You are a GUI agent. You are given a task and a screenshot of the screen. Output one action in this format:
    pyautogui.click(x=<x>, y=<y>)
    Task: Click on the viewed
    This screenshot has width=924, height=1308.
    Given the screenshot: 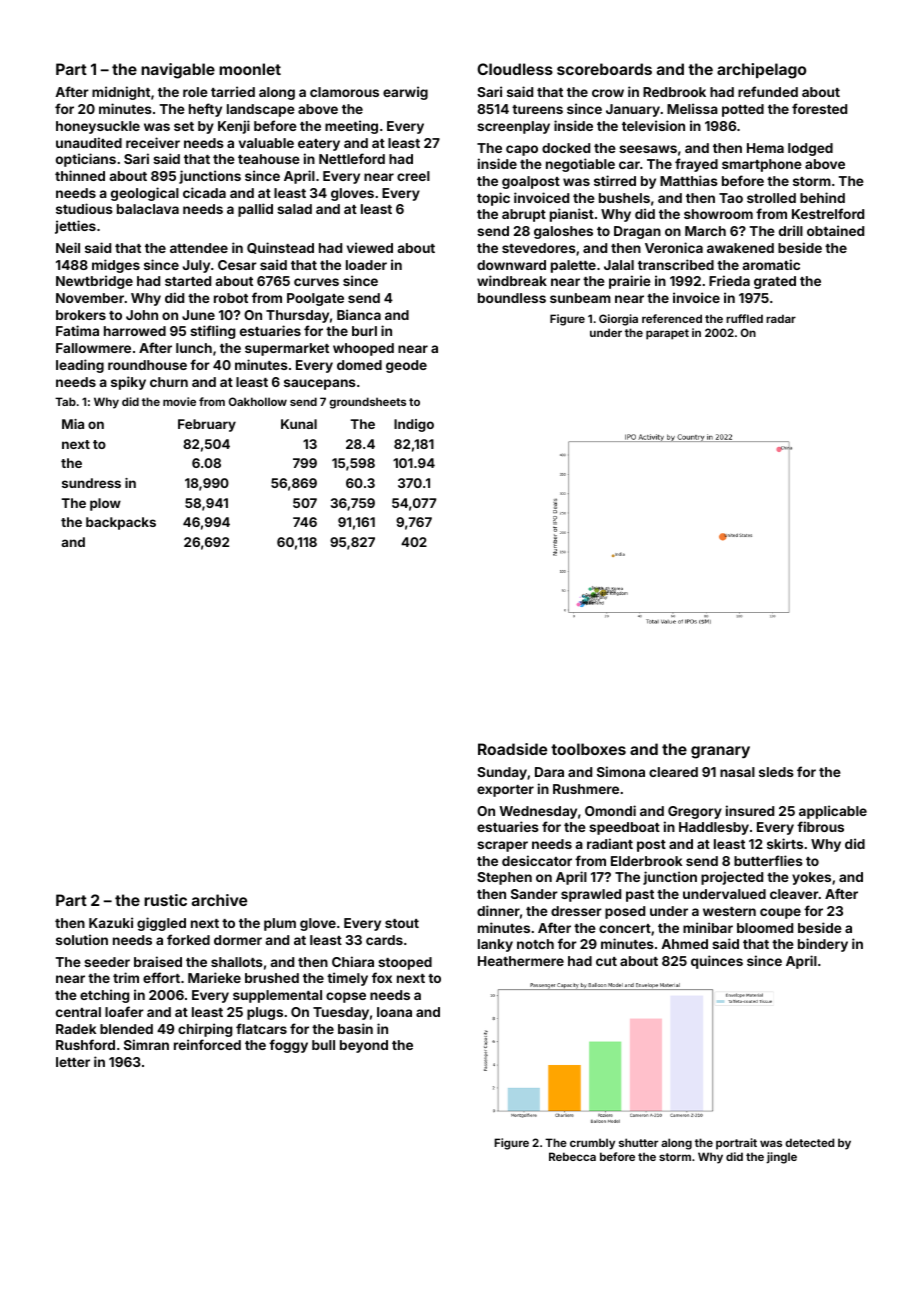 What is the action you would take?
    pyautogui.click(x=370, y=247)
